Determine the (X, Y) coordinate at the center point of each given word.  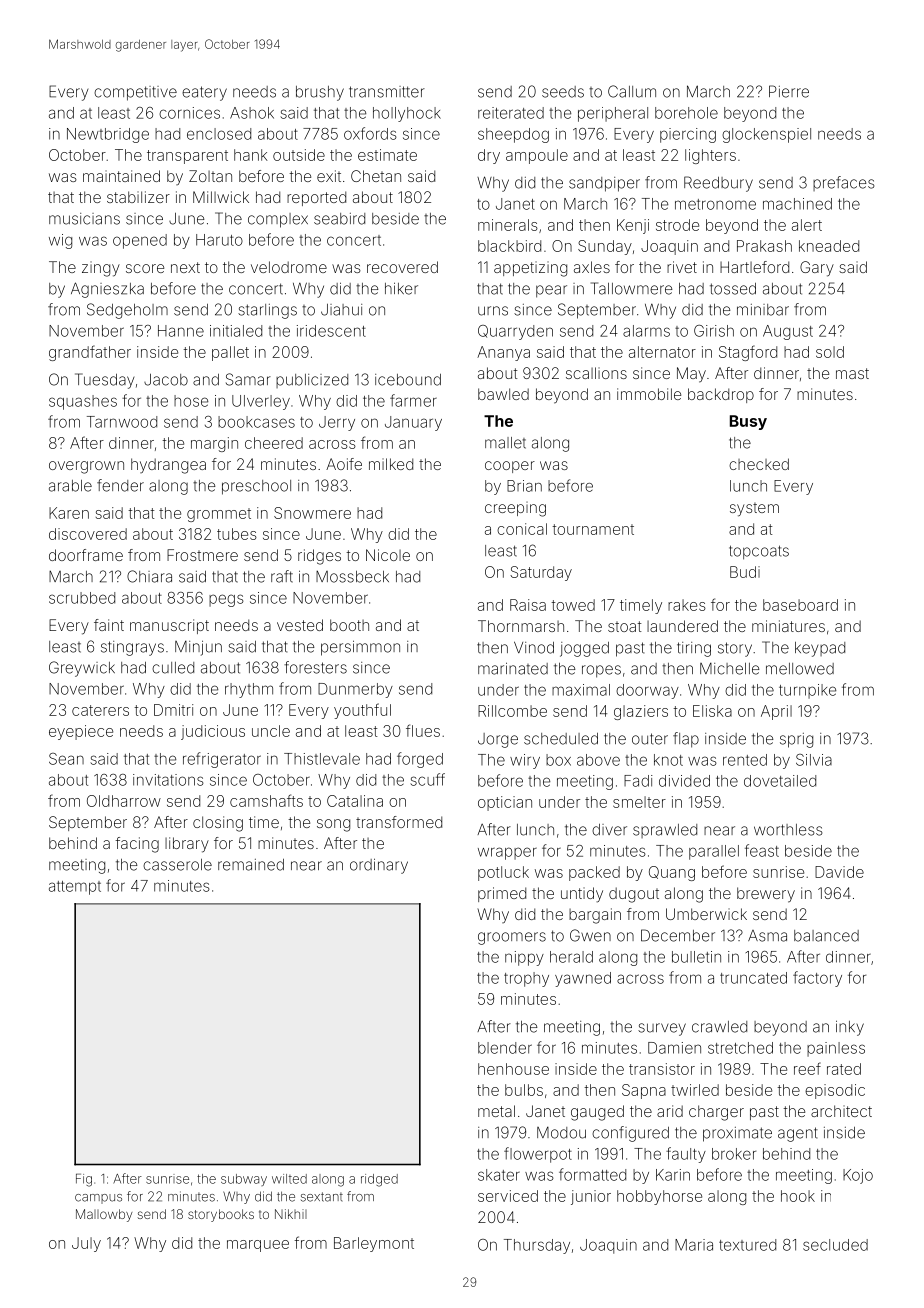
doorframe (86, 555)
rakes (687, 605)
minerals (508, 225)
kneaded (829, 246)
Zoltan (210, 176)
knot (668, 760)
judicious (213, 732)
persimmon (360, 648)
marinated (513, 668)
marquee (258, 1246)
